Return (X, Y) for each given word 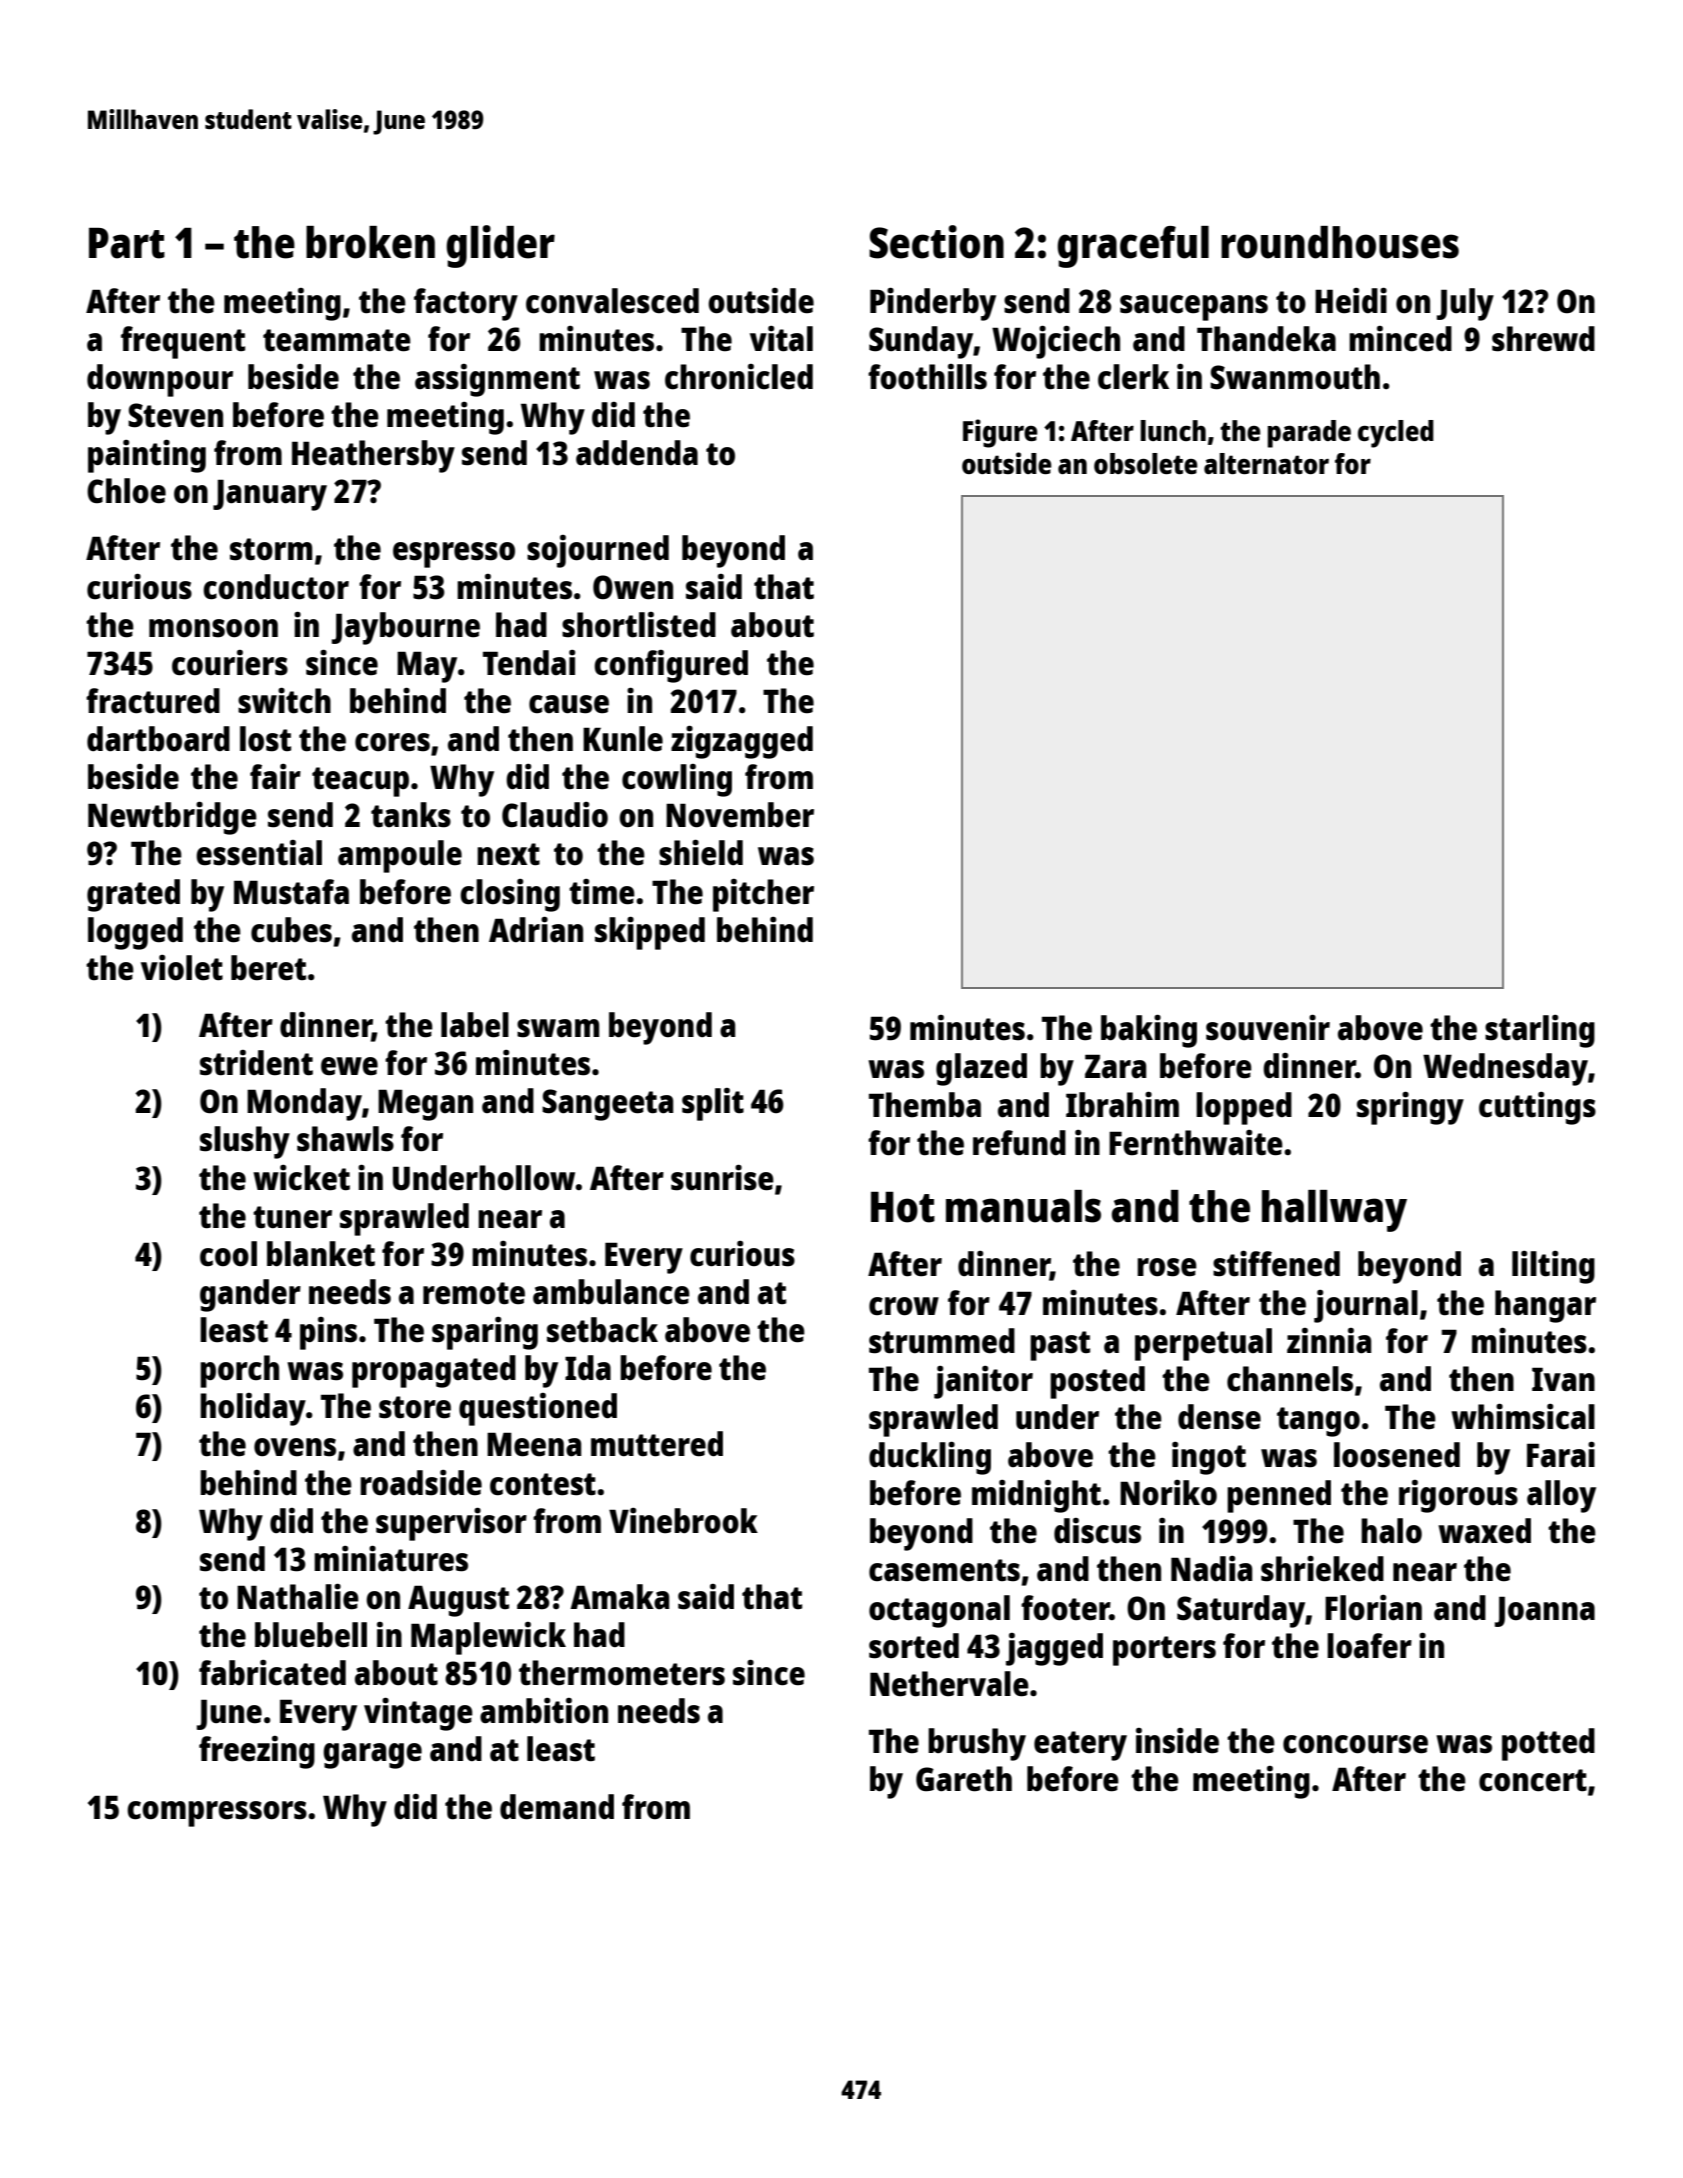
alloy (1561, 1496)
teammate (337, 340)
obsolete (1145, 463)
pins (328, 1333)
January (270, 495)
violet (182, 968)
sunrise (722, 1177)
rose (1167, 1267)
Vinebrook (683, 1521)
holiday (253, 1409)
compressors (217, 1814)
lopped (1244, 1108)
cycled (1396, 434)
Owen (633, 587)
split (713, 1104)
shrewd (1543, 339)
